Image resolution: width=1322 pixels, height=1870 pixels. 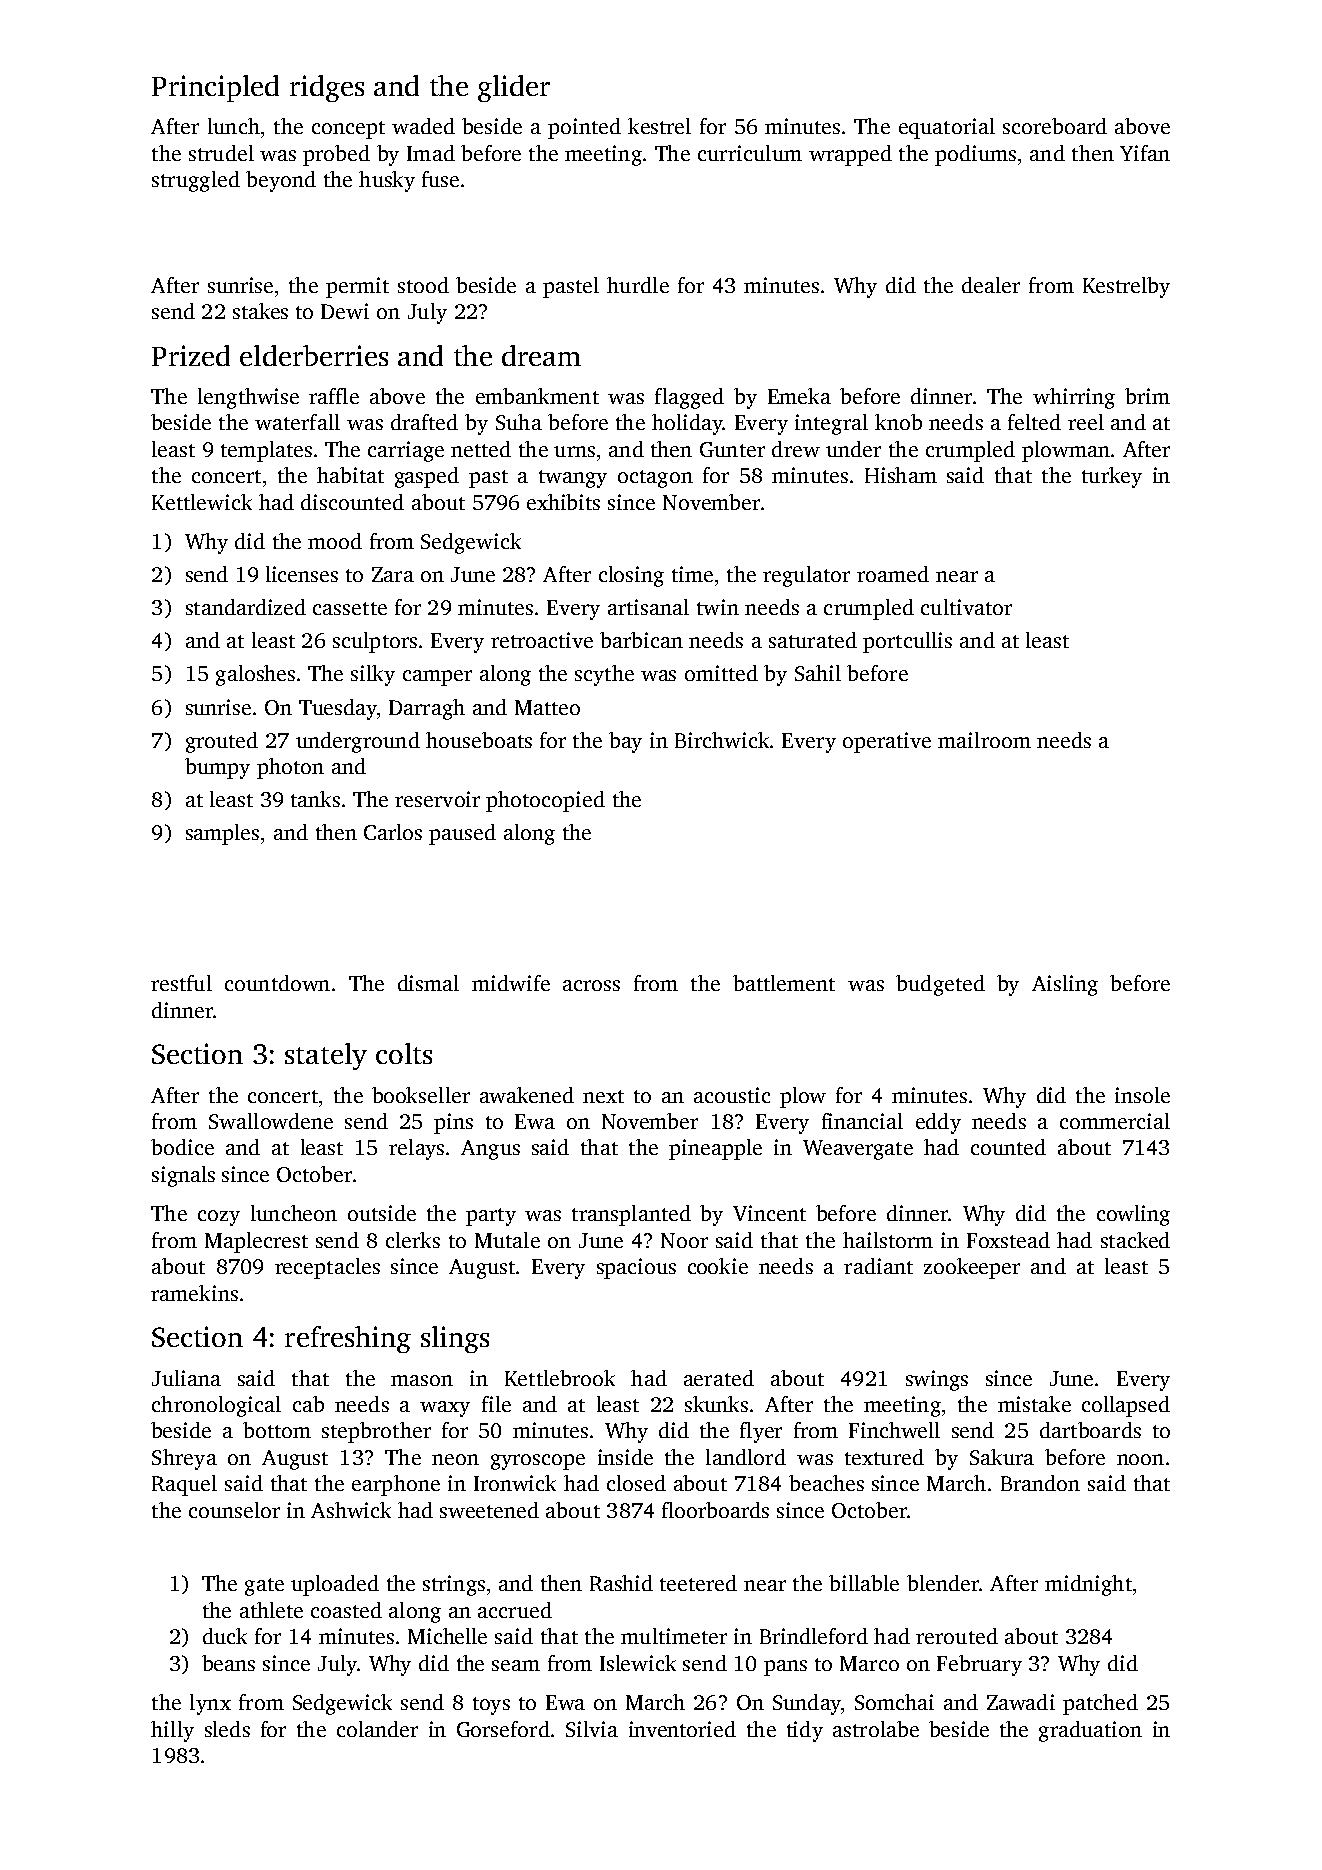 What do you see at coordinates (750, 153) in the image?
I see `curriculum` at bounding box center [750, 153].
